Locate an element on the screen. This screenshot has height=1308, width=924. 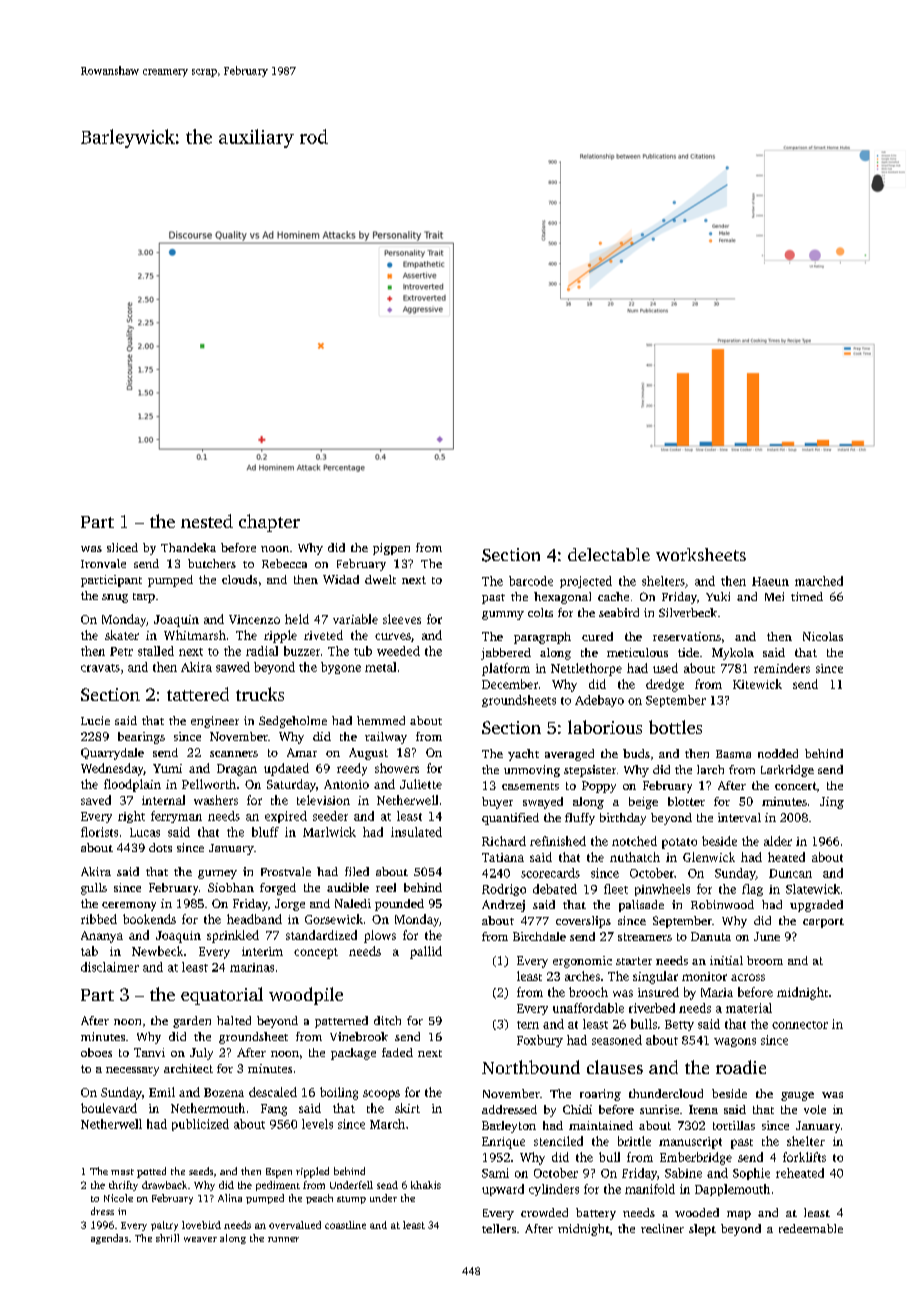
worksheets is located at coordinates (701, 554).
